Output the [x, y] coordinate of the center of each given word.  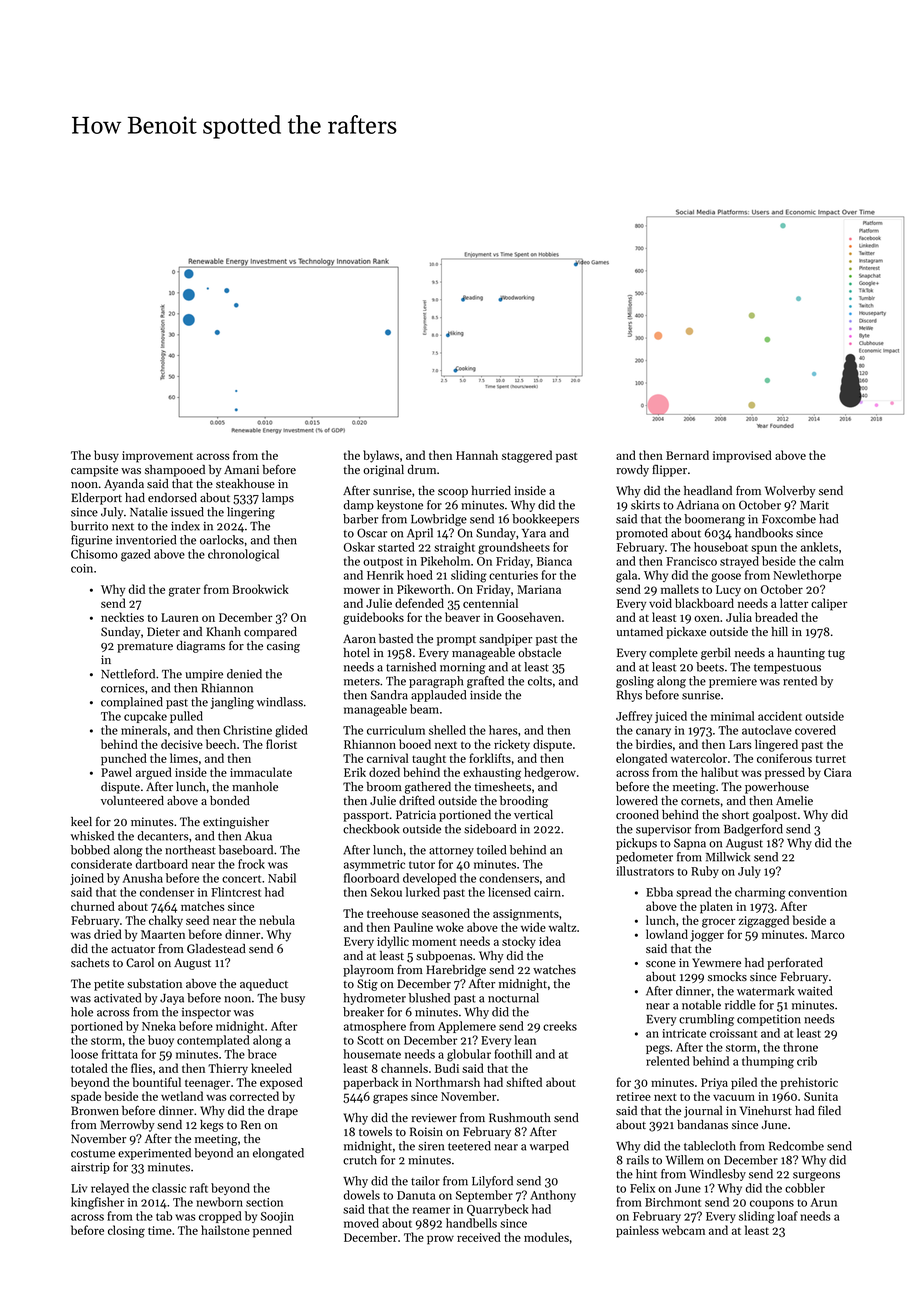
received [479, 1237]
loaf [787, 1216]
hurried [491, 491]
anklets [819, 547]
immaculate [261, 772]
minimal [732, 716]
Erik [355, 772]
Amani [241, 469]
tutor [422, 865]
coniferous [784, 758]
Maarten [163, 934]
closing [126, 1231]
